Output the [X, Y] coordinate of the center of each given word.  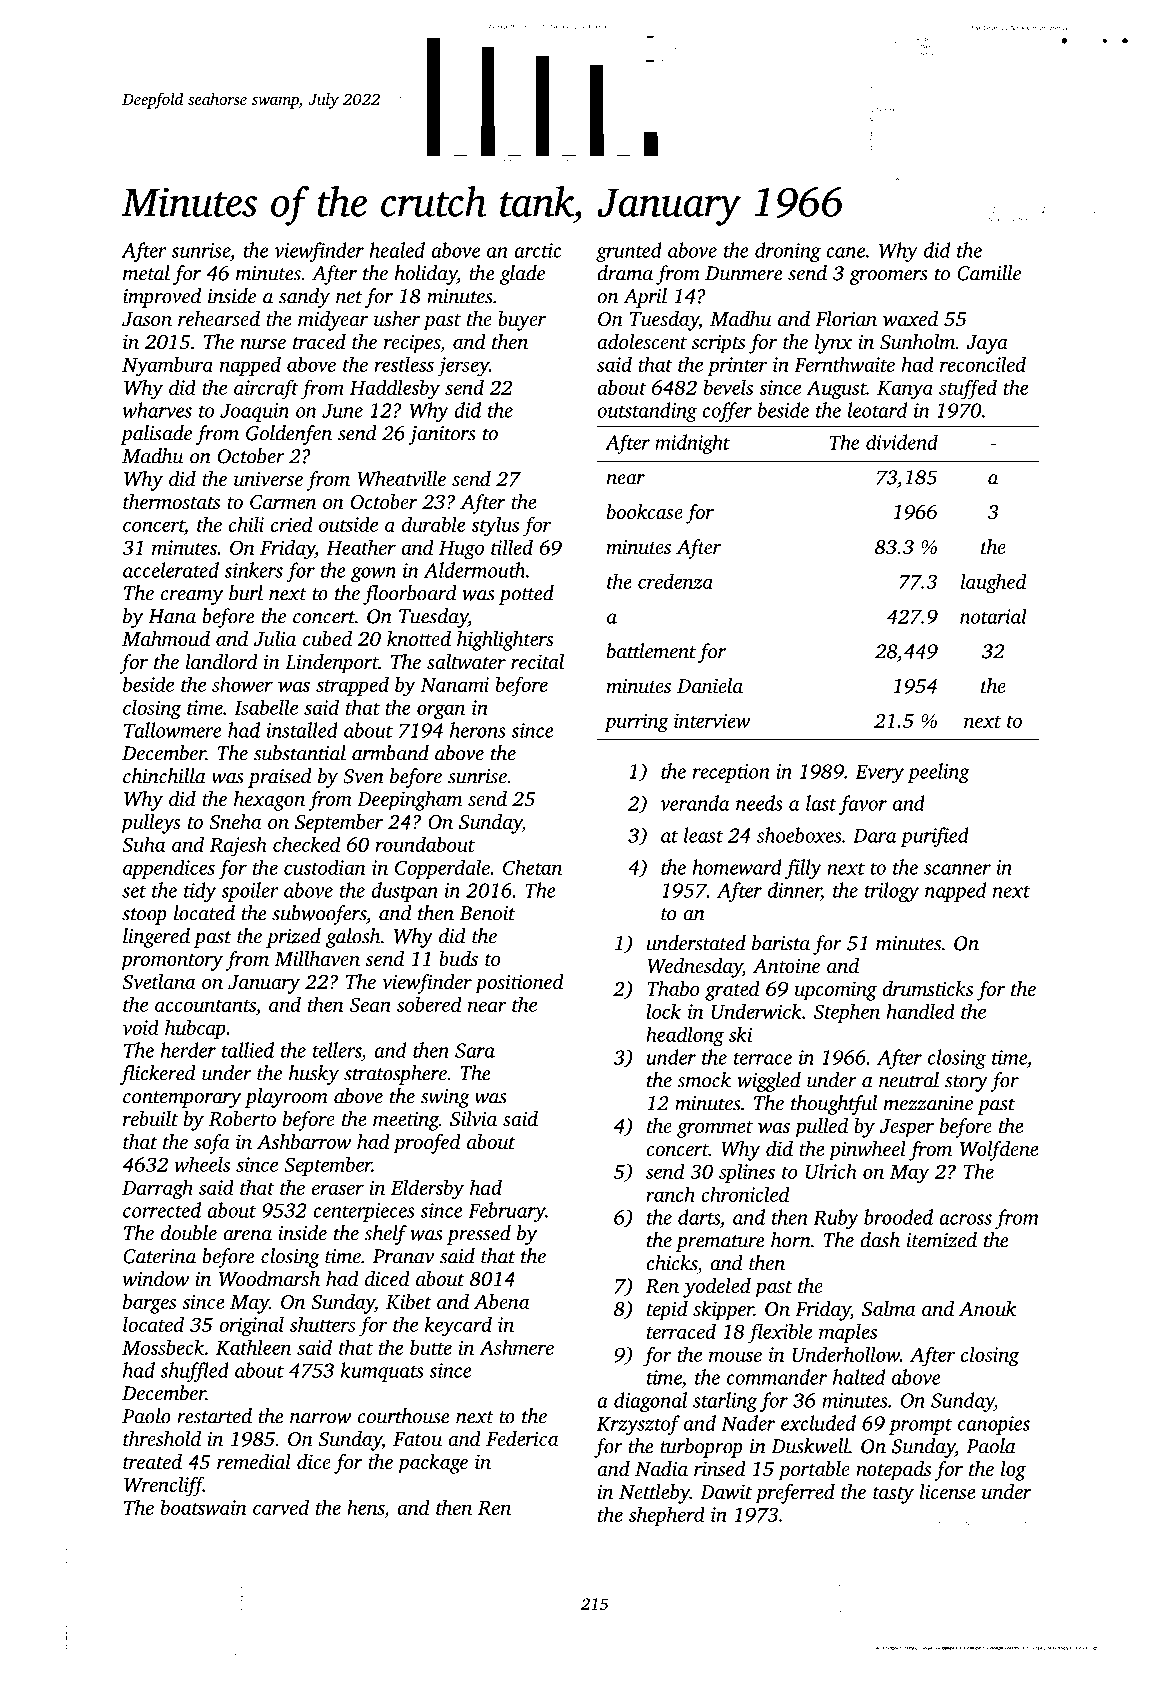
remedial [254, 1461]
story [966, 1083]
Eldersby [427, 1189]
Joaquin [254, 412]
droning [788, 252]
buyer [522, 321]
